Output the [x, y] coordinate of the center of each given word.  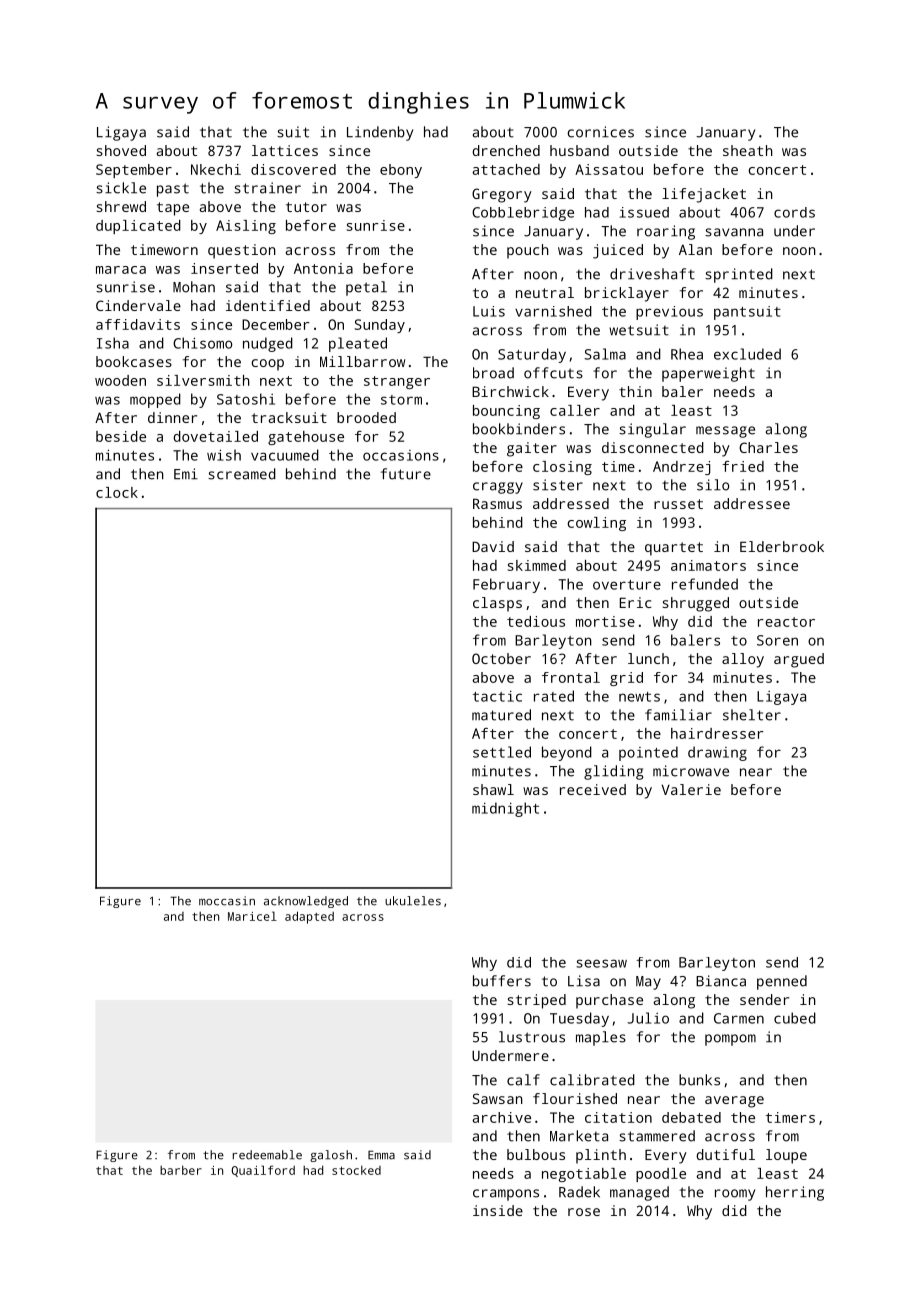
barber [181, 1170]
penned [782, 982]
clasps [497, 604]
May [648, 983]
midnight [505, 809]
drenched [506, 150]
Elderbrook [782, 546]
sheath [748, 150]
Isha [113, 343]
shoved [121, 150]
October [501, 658]
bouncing [506, 412]
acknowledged [306, 902]
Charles [768, 447]
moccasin [227, 901]
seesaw [601, 963]
